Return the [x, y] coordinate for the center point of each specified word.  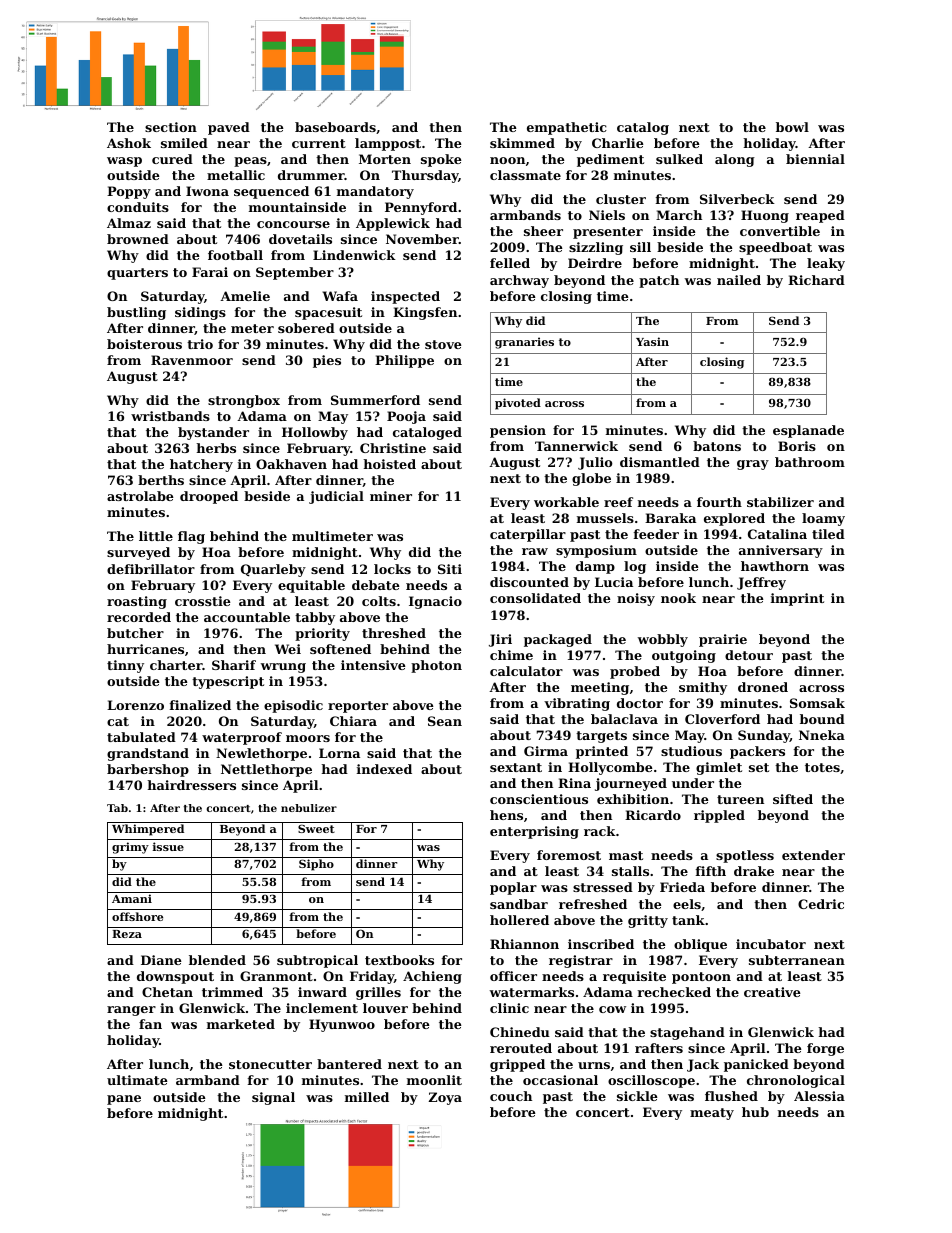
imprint [797, 599]
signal [273, 1098]
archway [519, 281]
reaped [820, 216]
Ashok [129, 143]
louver [385, 1008]
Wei [288, 649]
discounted [529, 582]
